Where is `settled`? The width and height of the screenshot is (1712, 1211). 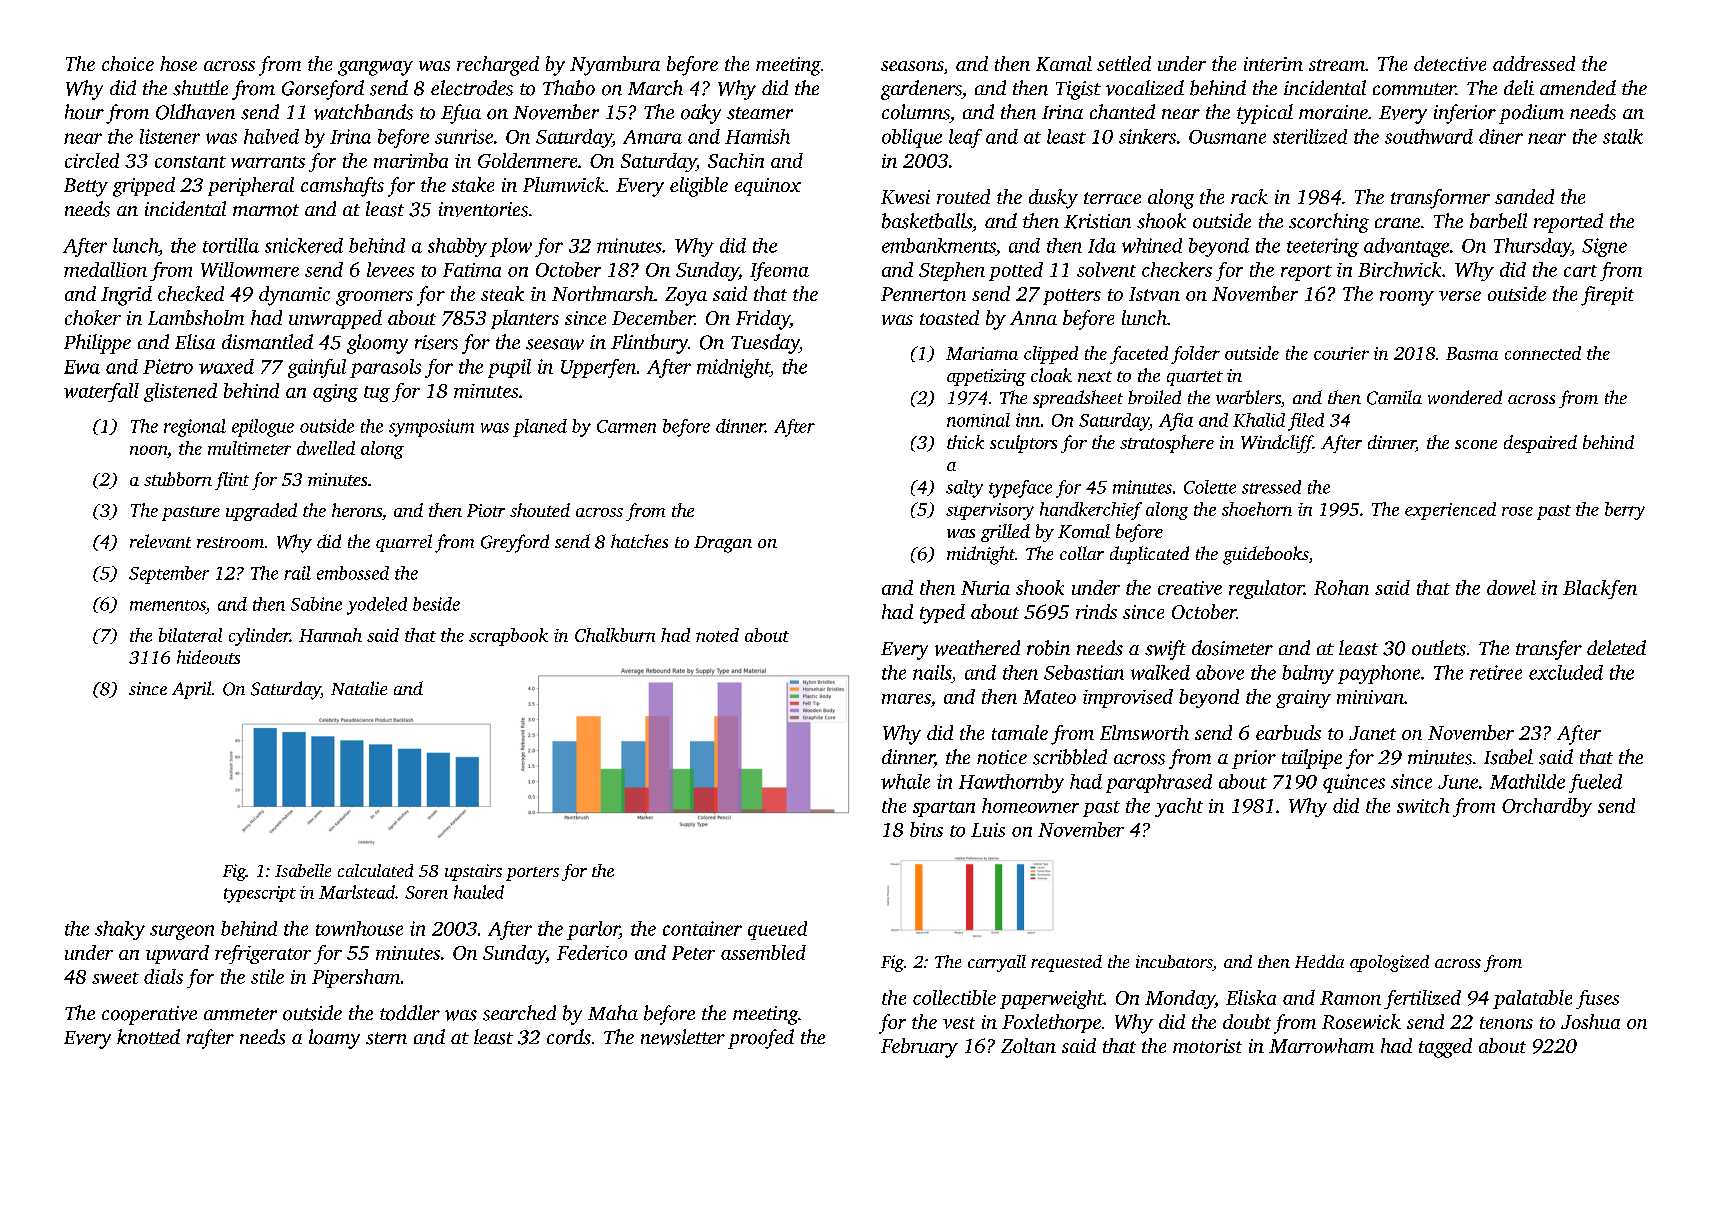
settled is located at coordinates (1124, 63).
